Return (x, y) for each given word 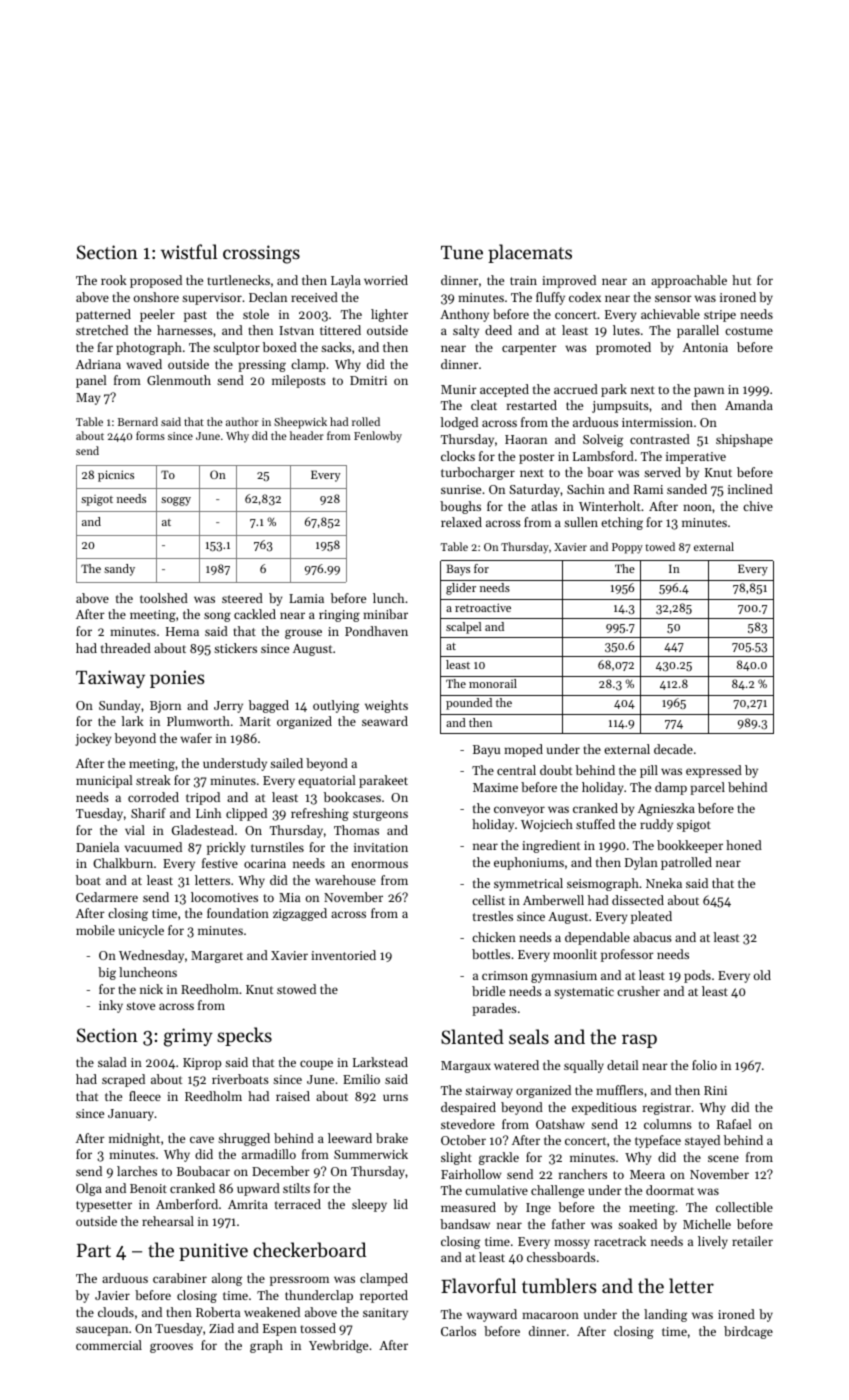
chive (758, 506)
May (88, 399)
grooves (171, 1348)
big (107, 973)
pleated (651, 917)
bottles (491, 954)
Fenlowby (378, 437)
